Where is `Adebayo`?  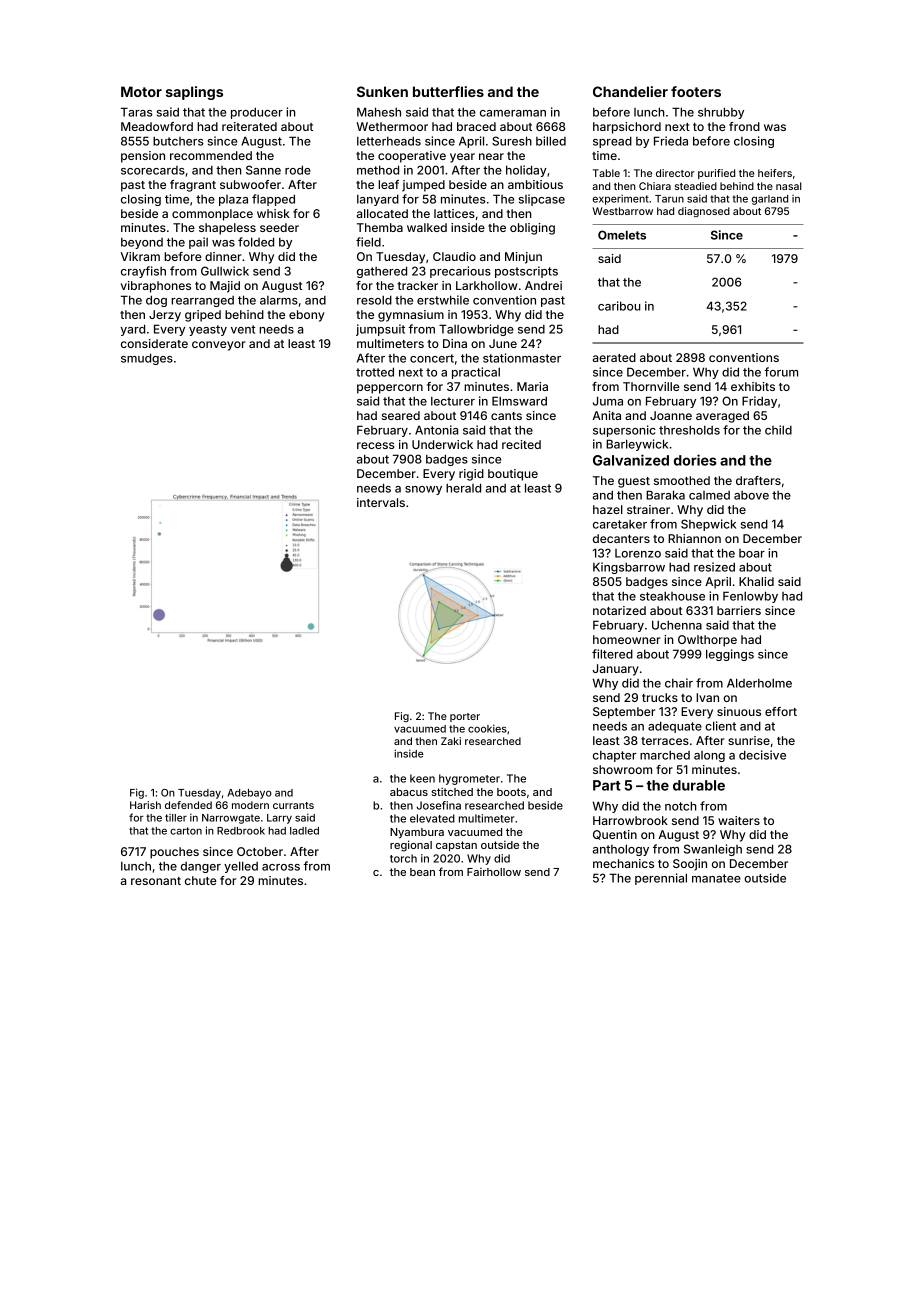 Adebayo is located at coordinates (249, 794).
